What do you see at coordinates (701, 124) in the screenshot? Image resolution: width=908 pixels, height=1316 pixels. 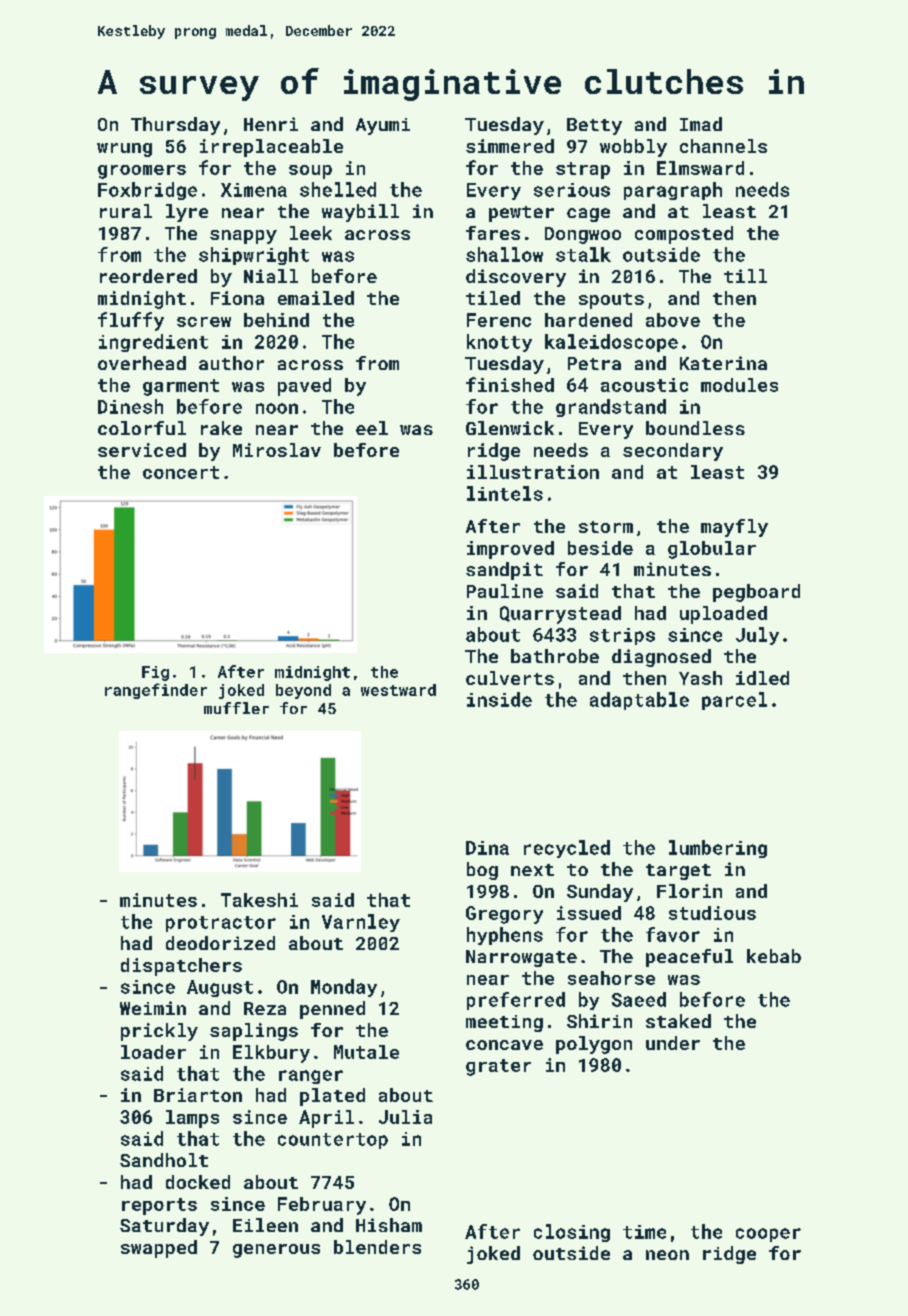 I see `Imad` at bounding box center [701, 124].
